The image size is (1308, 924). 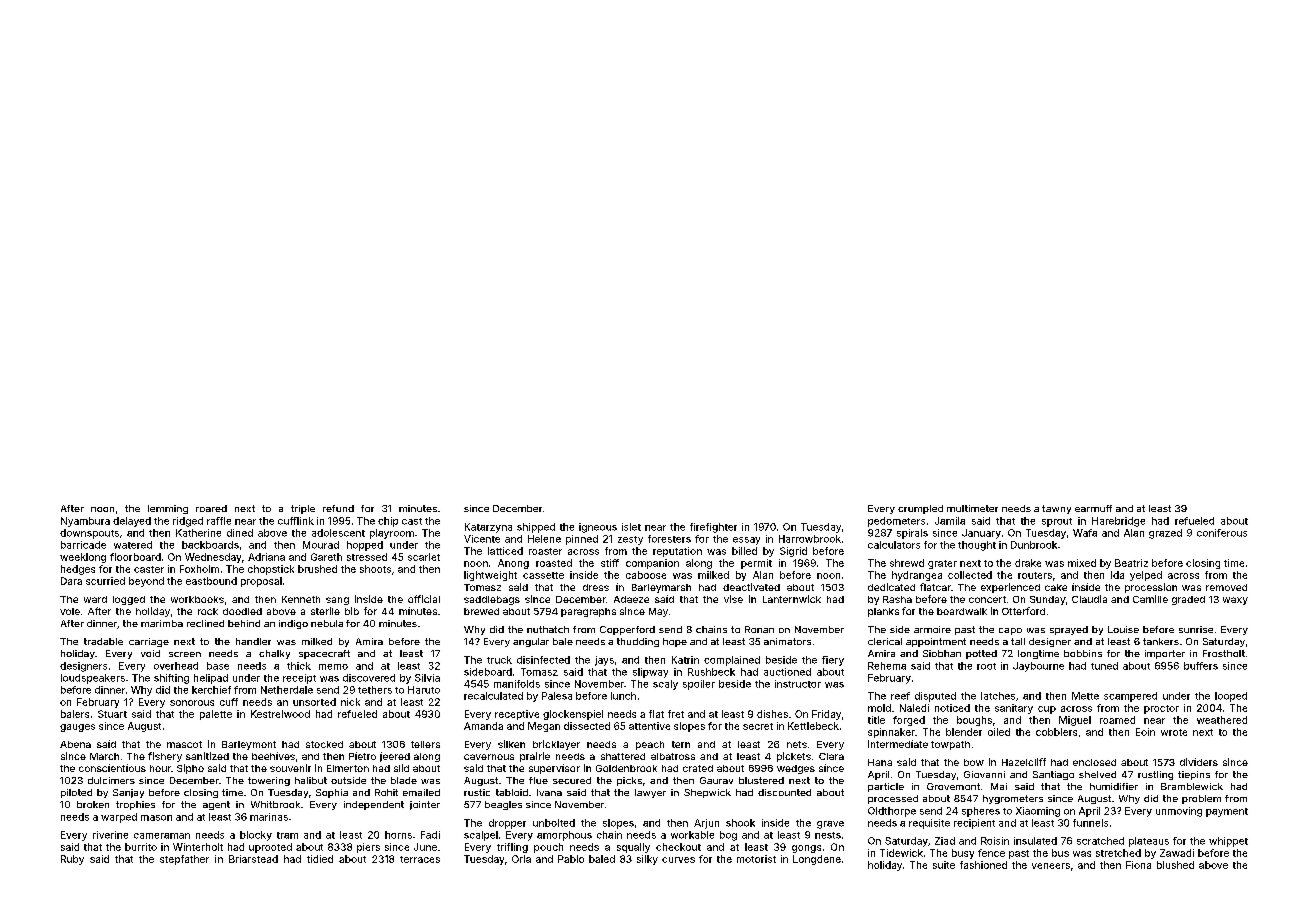 I want to click on Stuart, so click(x=112, y=714).
